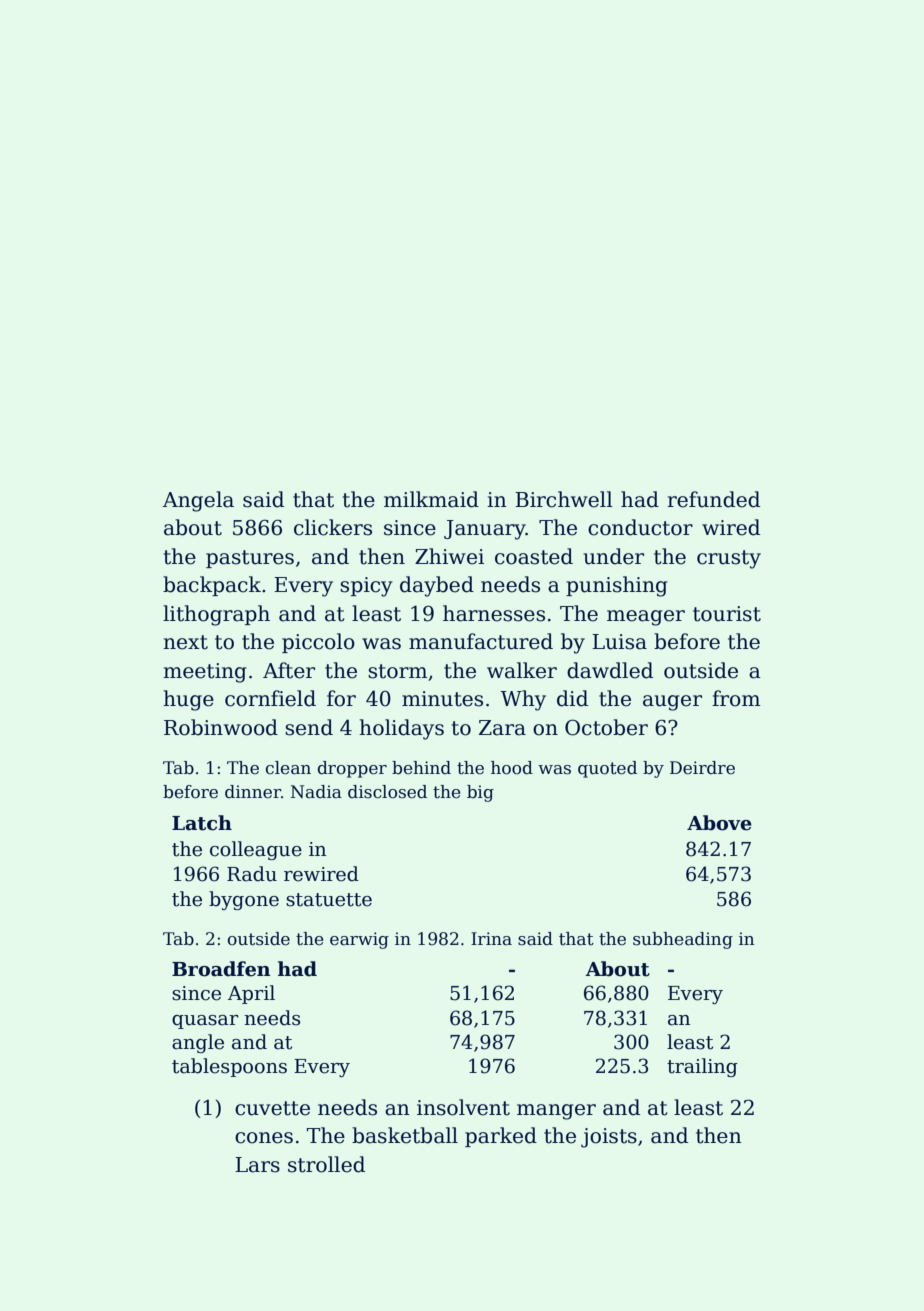  Describe the element at coordinates (702, 768) in the screenshot. I see `Deirdre` at that location.
